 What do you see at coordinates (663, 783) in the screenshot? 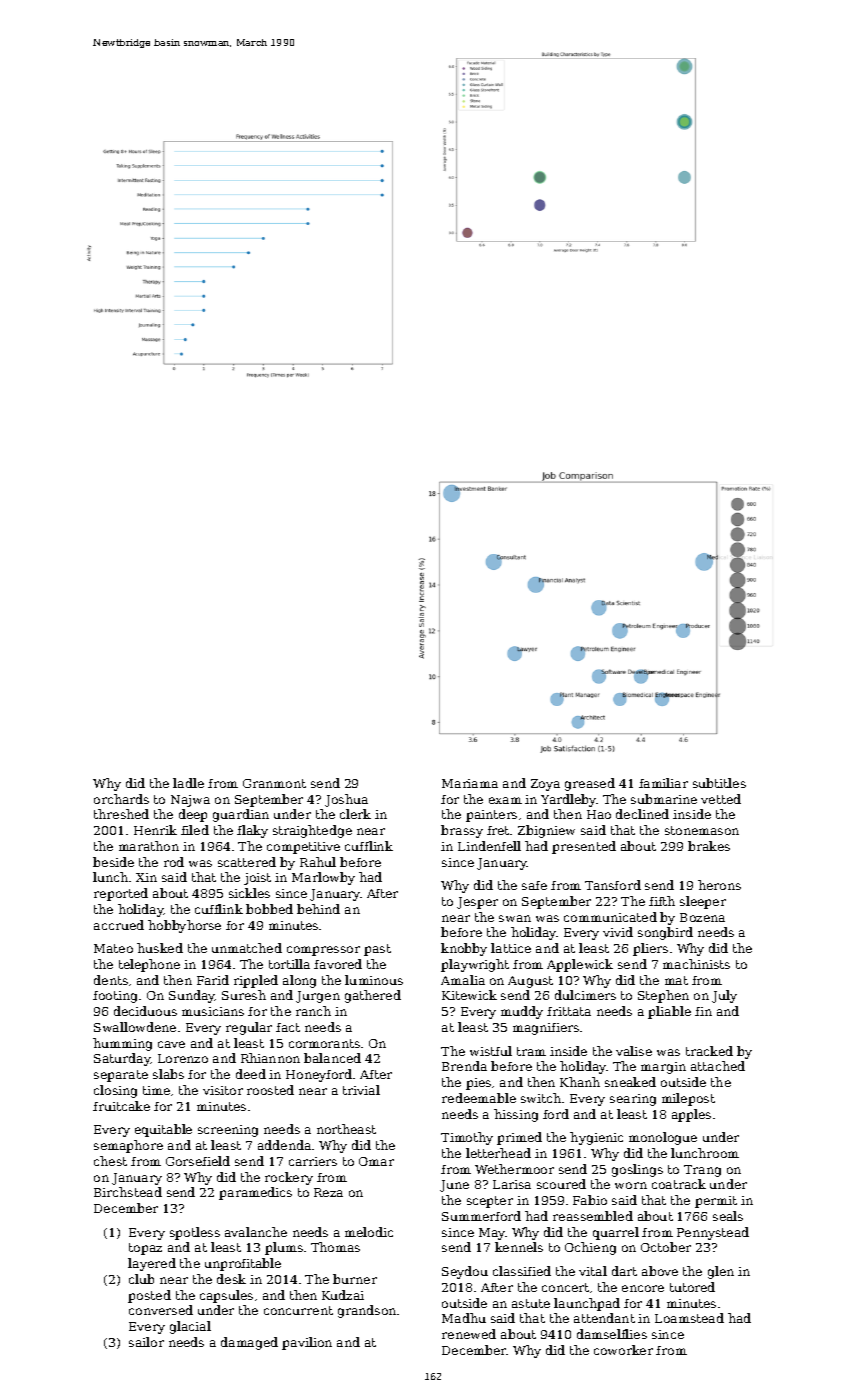
I see `familiar` at bounding box center [663, 783].
